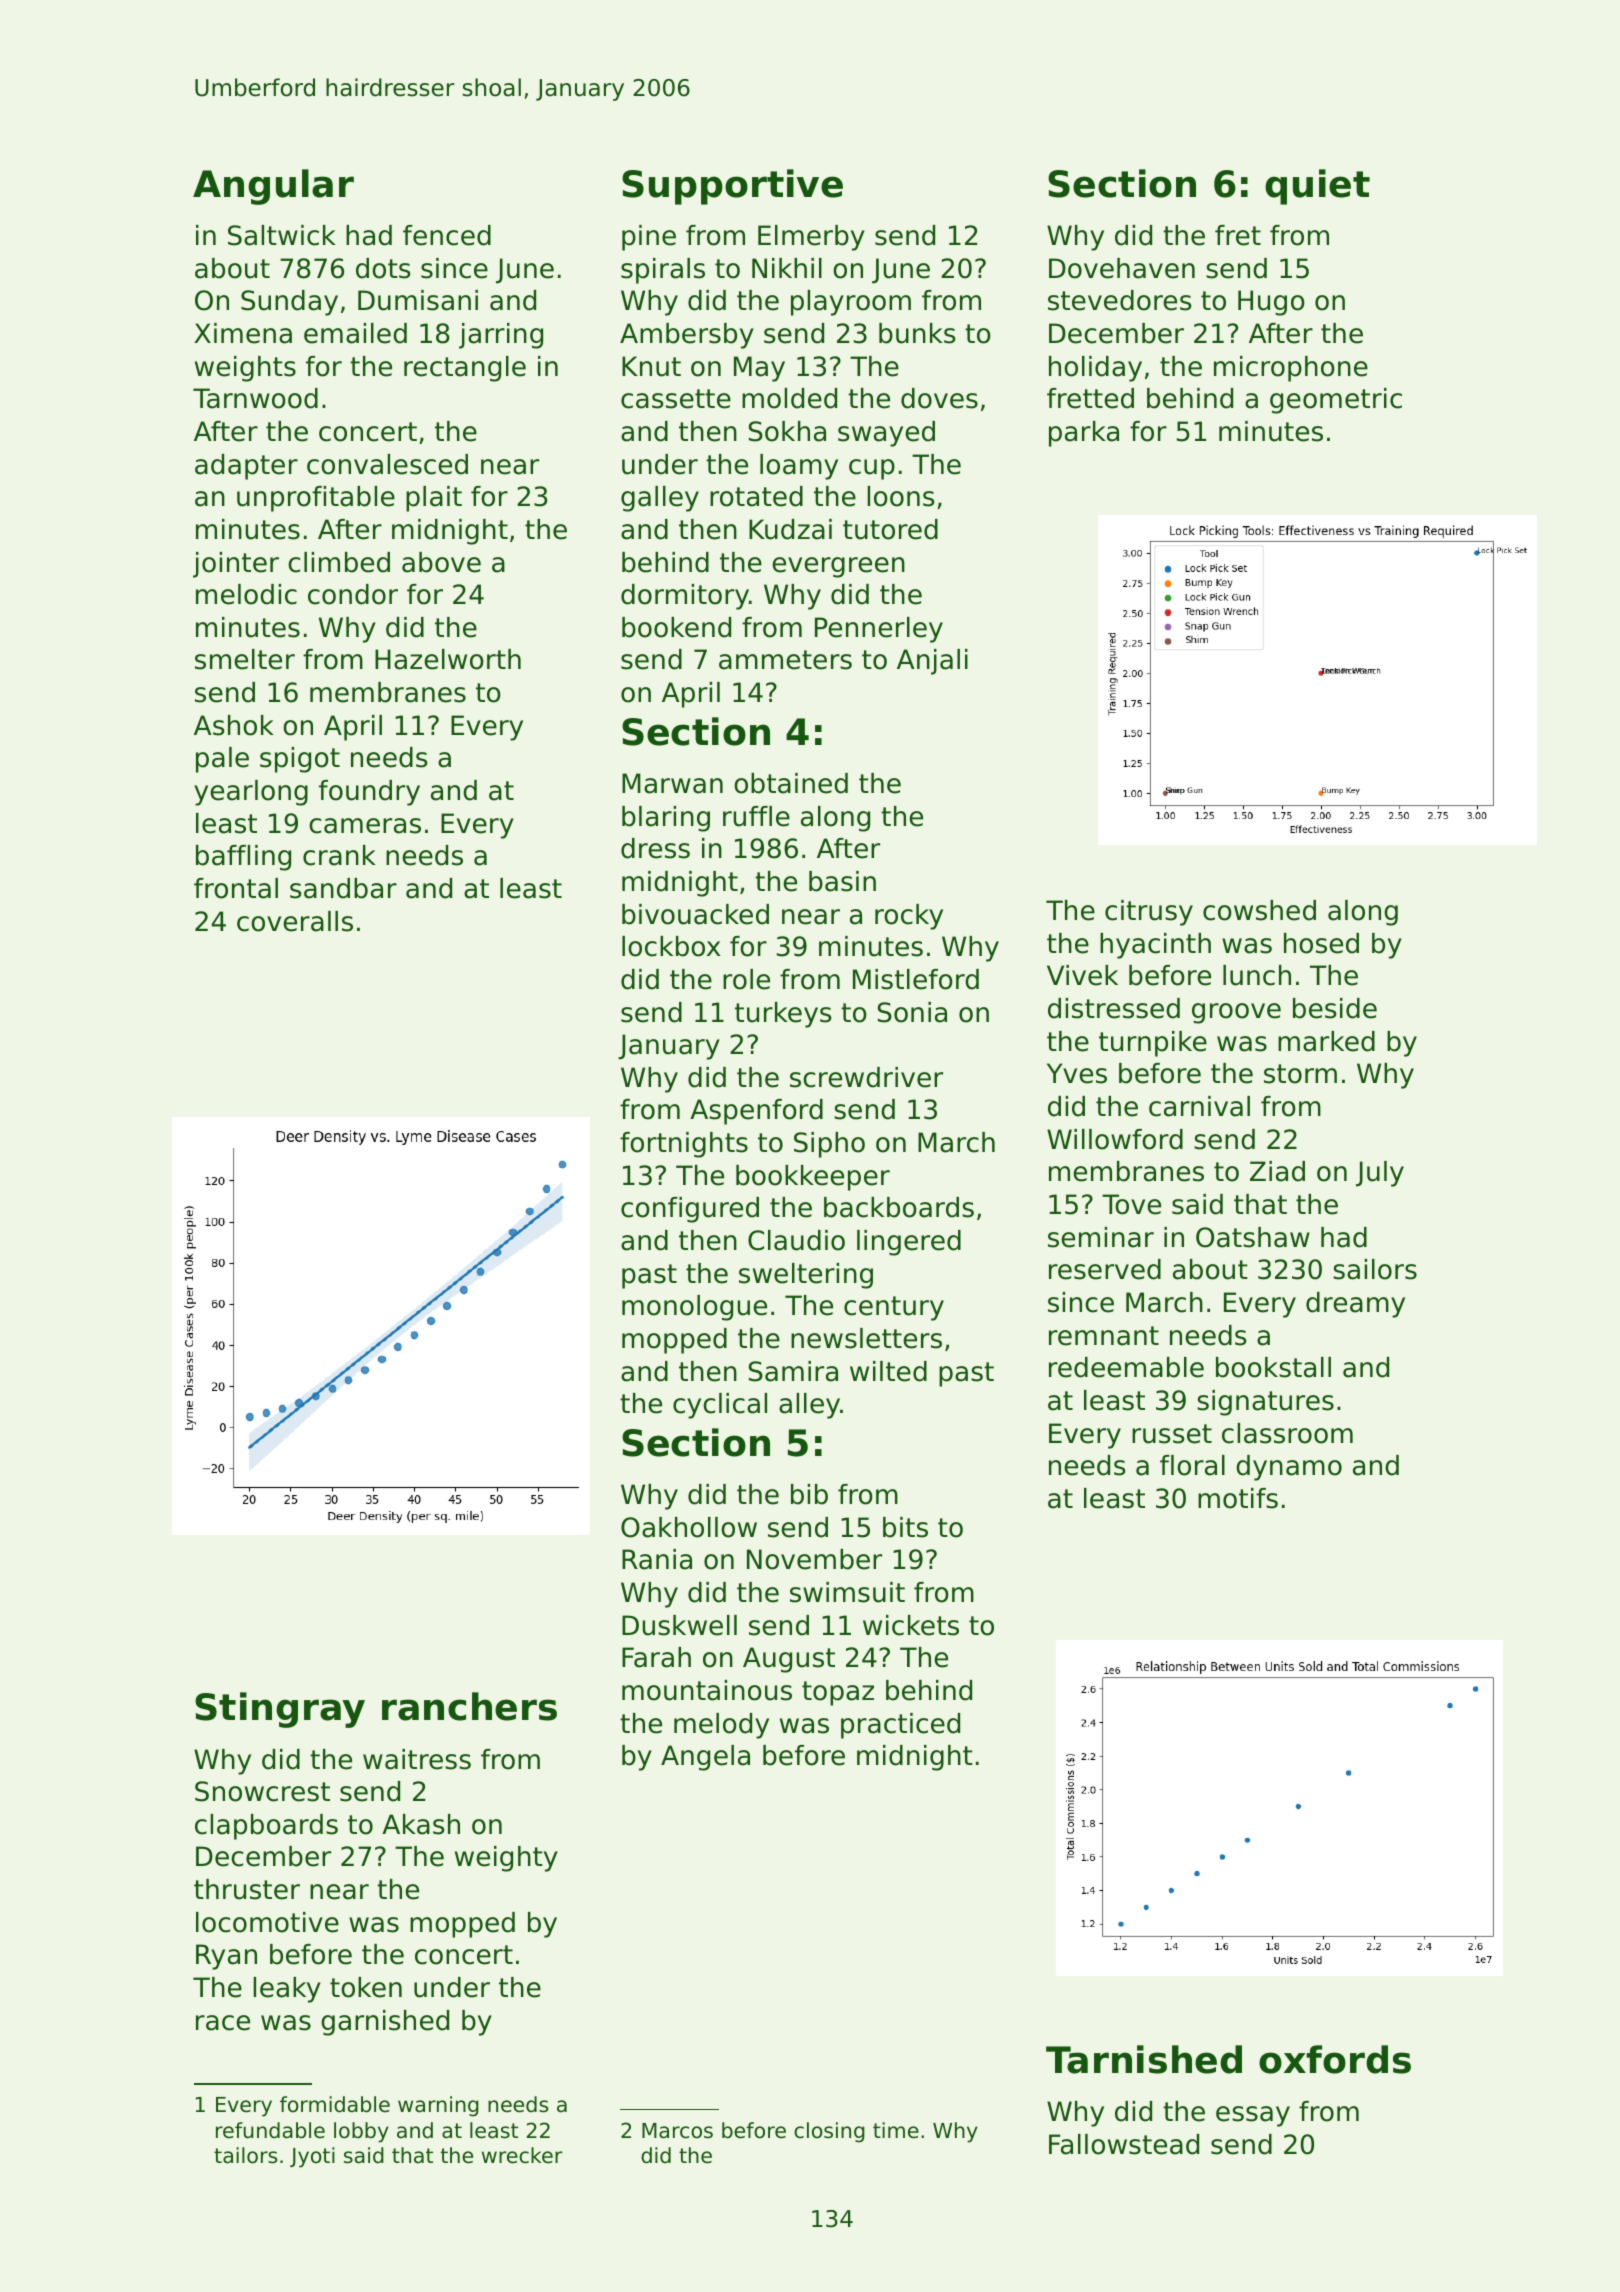  What do you see at coordinates (1335, 1008) in the screenshot?
I see `beside` at bounding box center [1335, 1008].
